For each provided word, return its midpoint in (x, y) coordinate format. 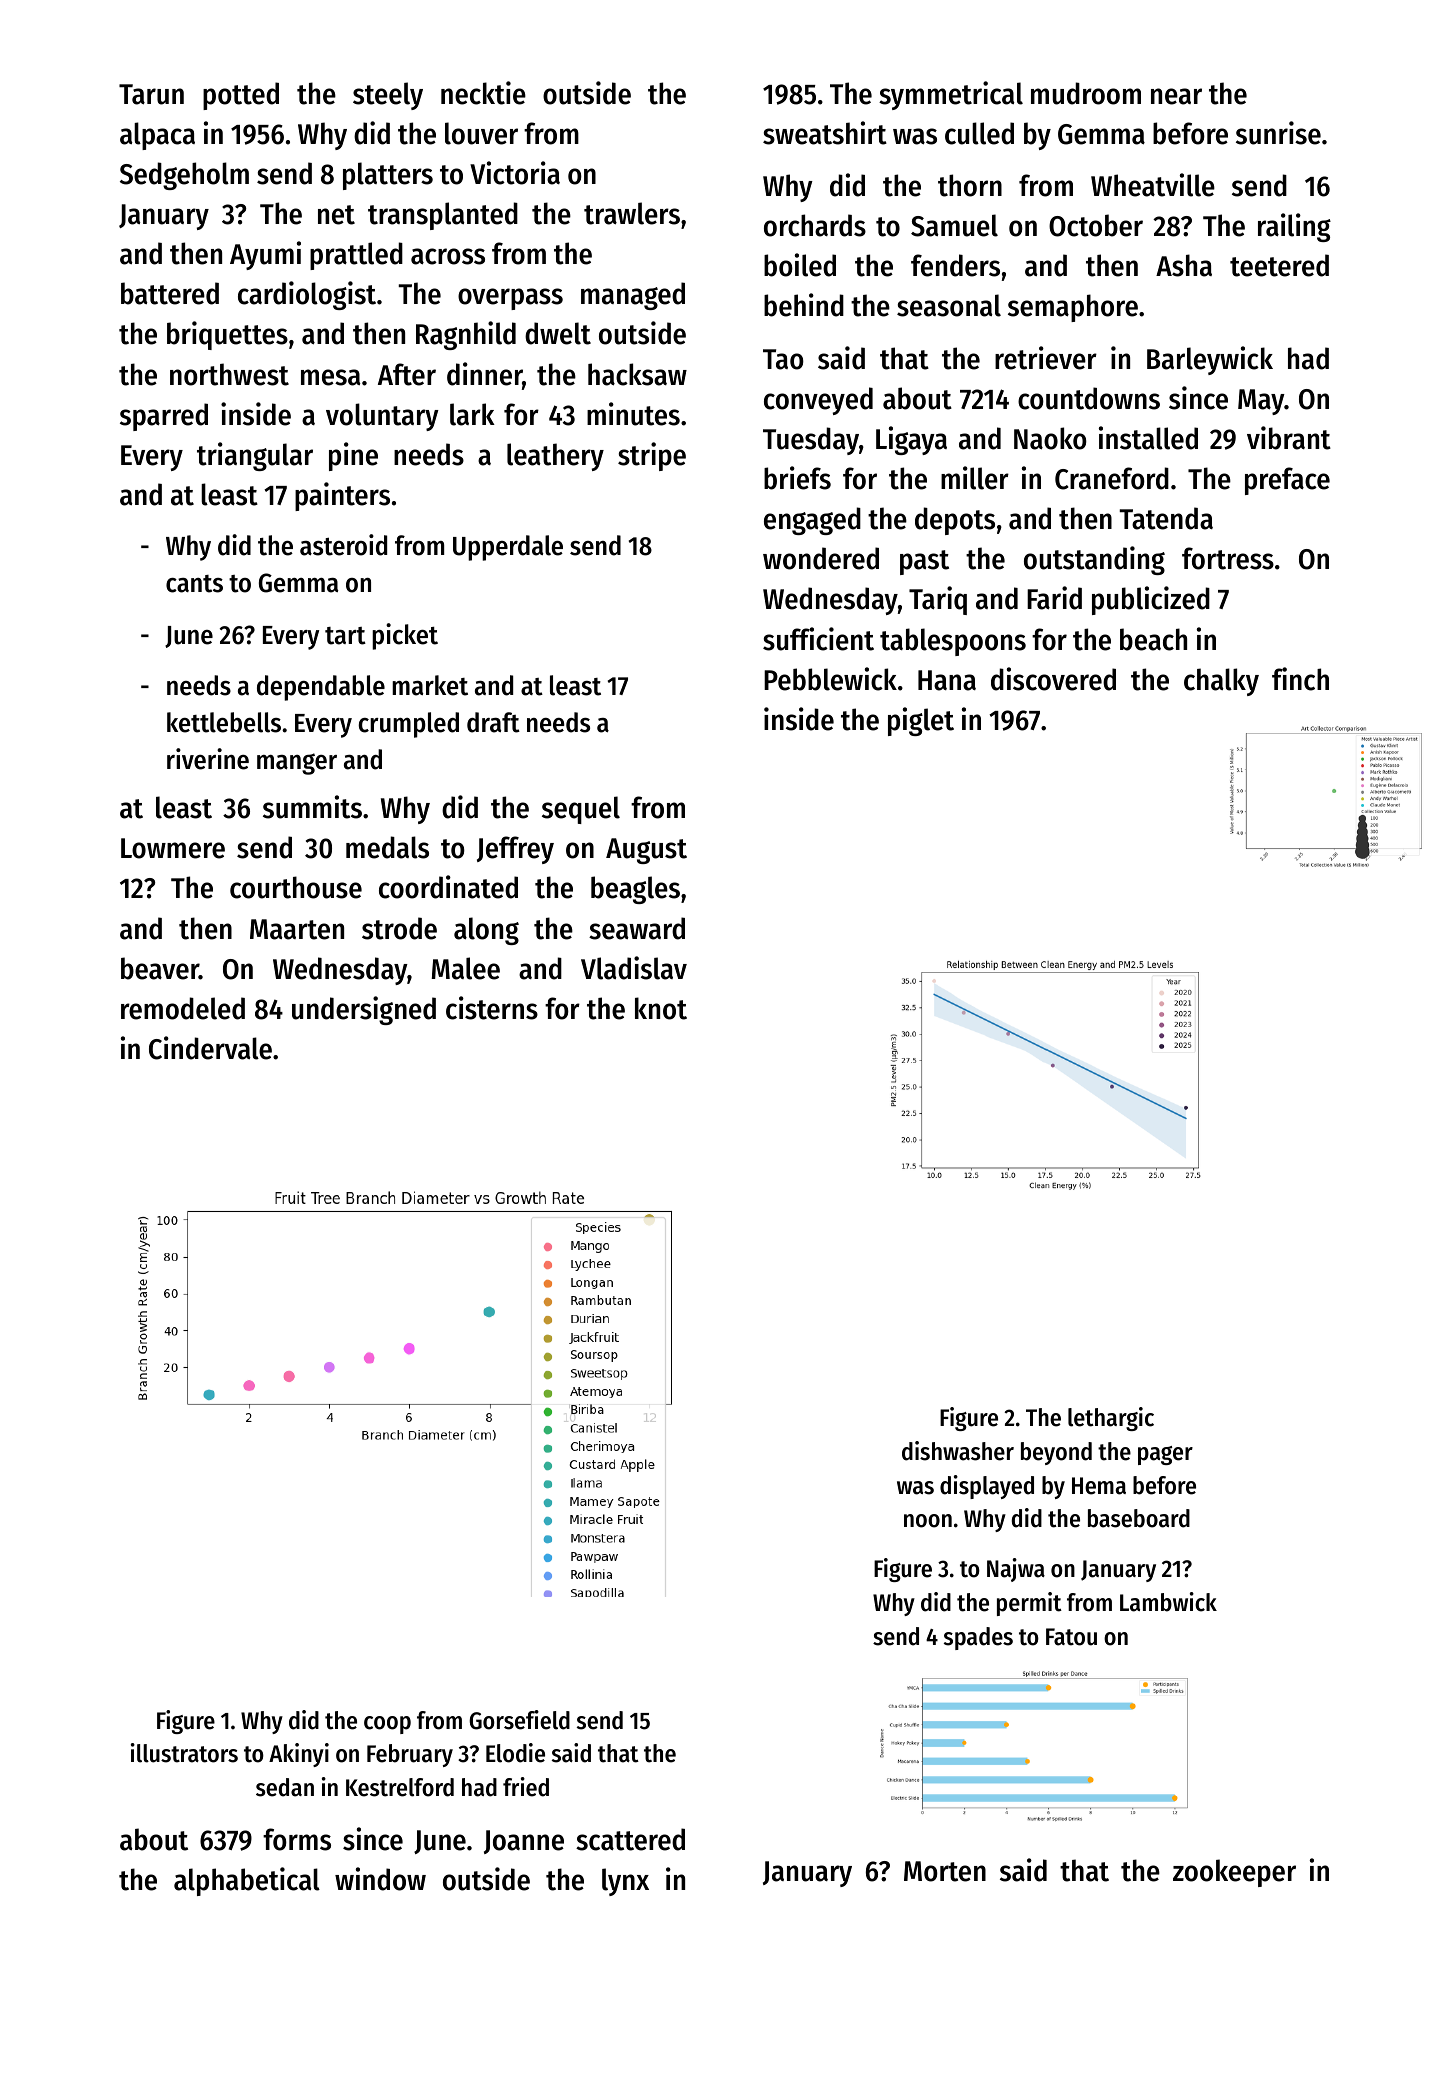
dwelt (558, 333)
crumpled (409, 725)
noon (928, 1521)
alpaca (157, 136)
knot (661, 1008)
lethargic (1111, 1419)
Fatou (1071, 1637)
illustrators (184, 1753)
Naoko (1050, 438)
